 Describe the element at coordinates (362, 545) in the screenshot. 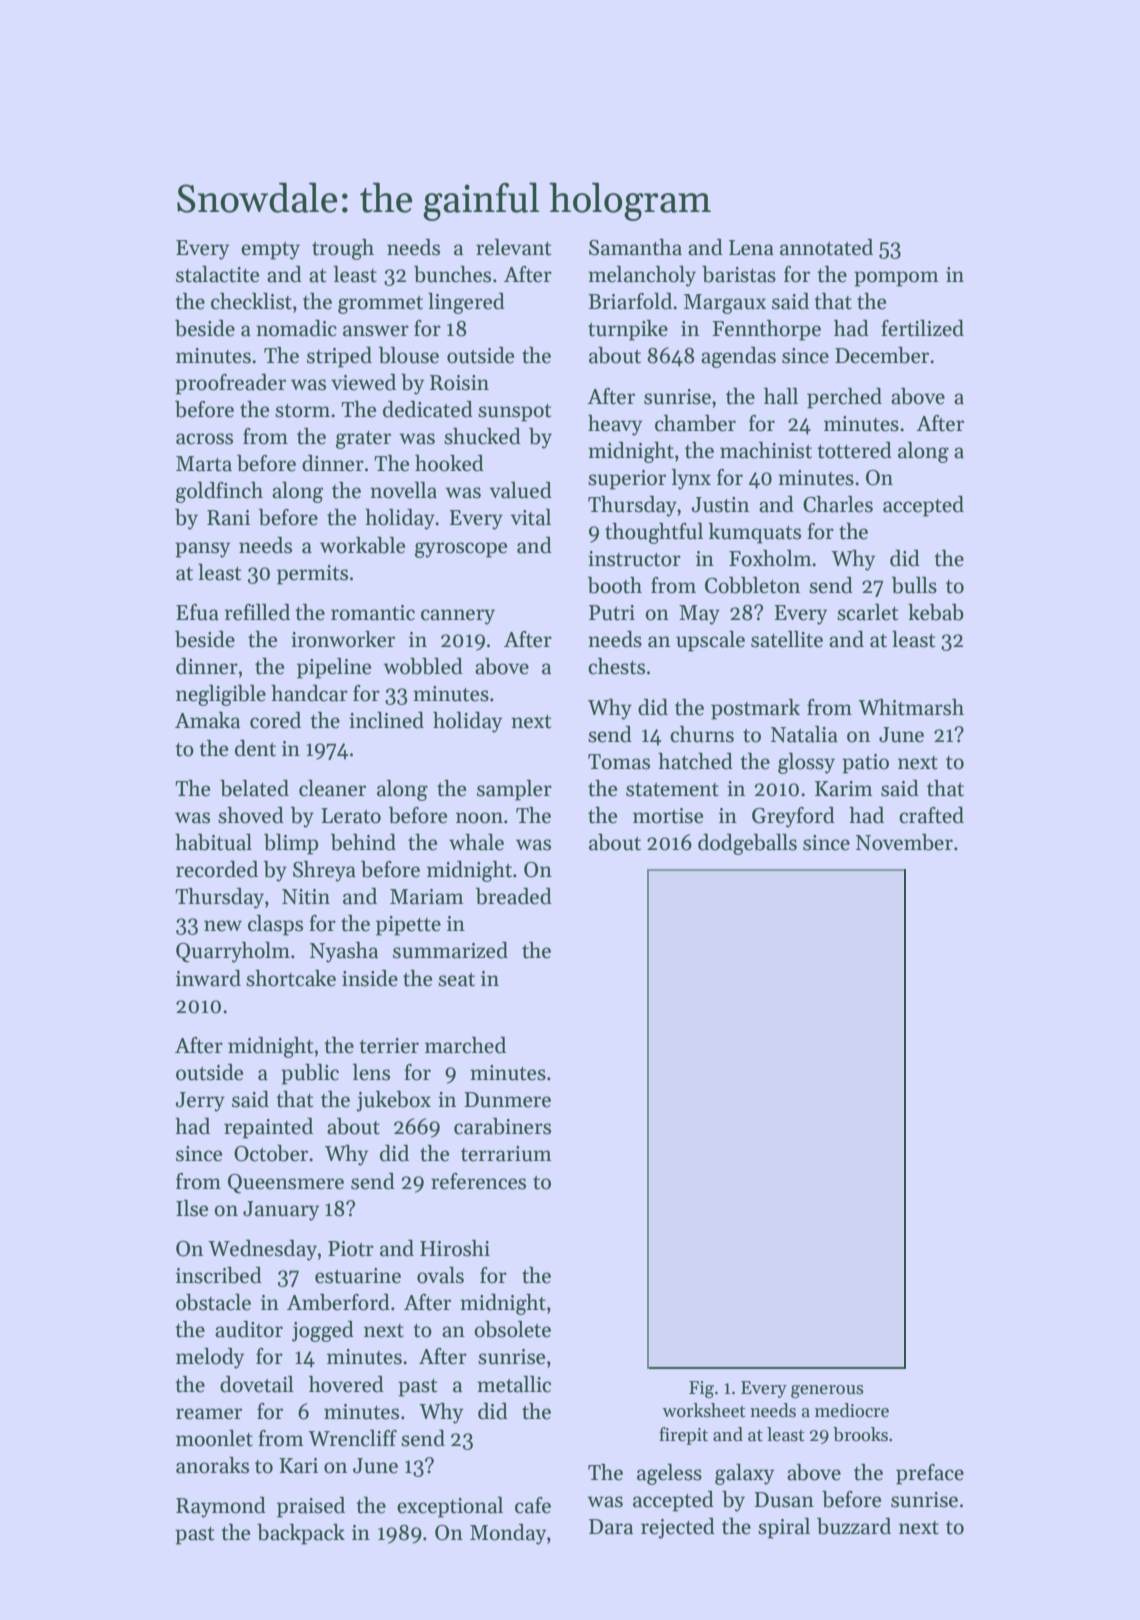

I see `workable` at that location.
